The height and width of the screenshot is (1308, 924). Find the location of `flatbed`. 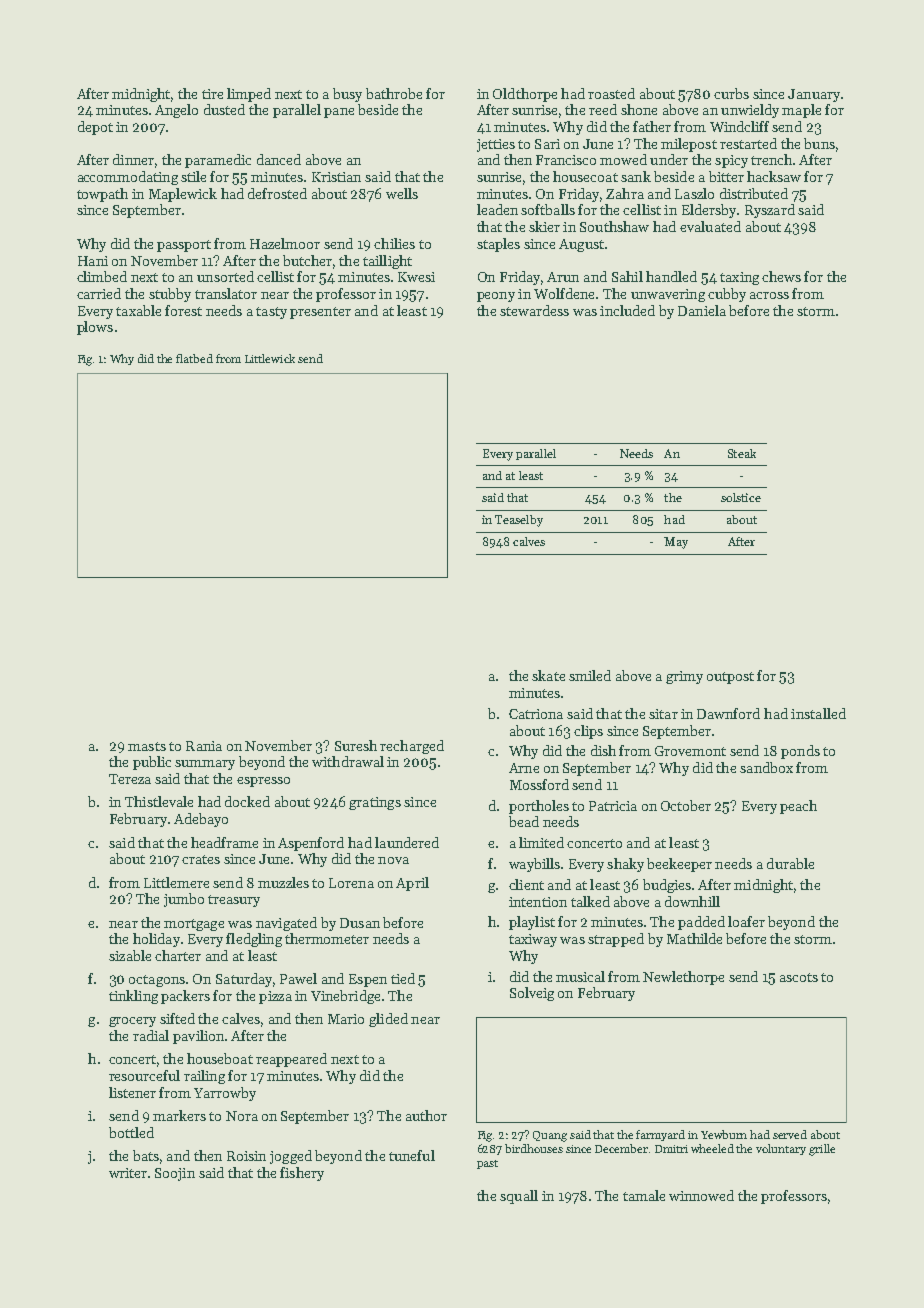

flatbed is located at coordinates (194, 358).
